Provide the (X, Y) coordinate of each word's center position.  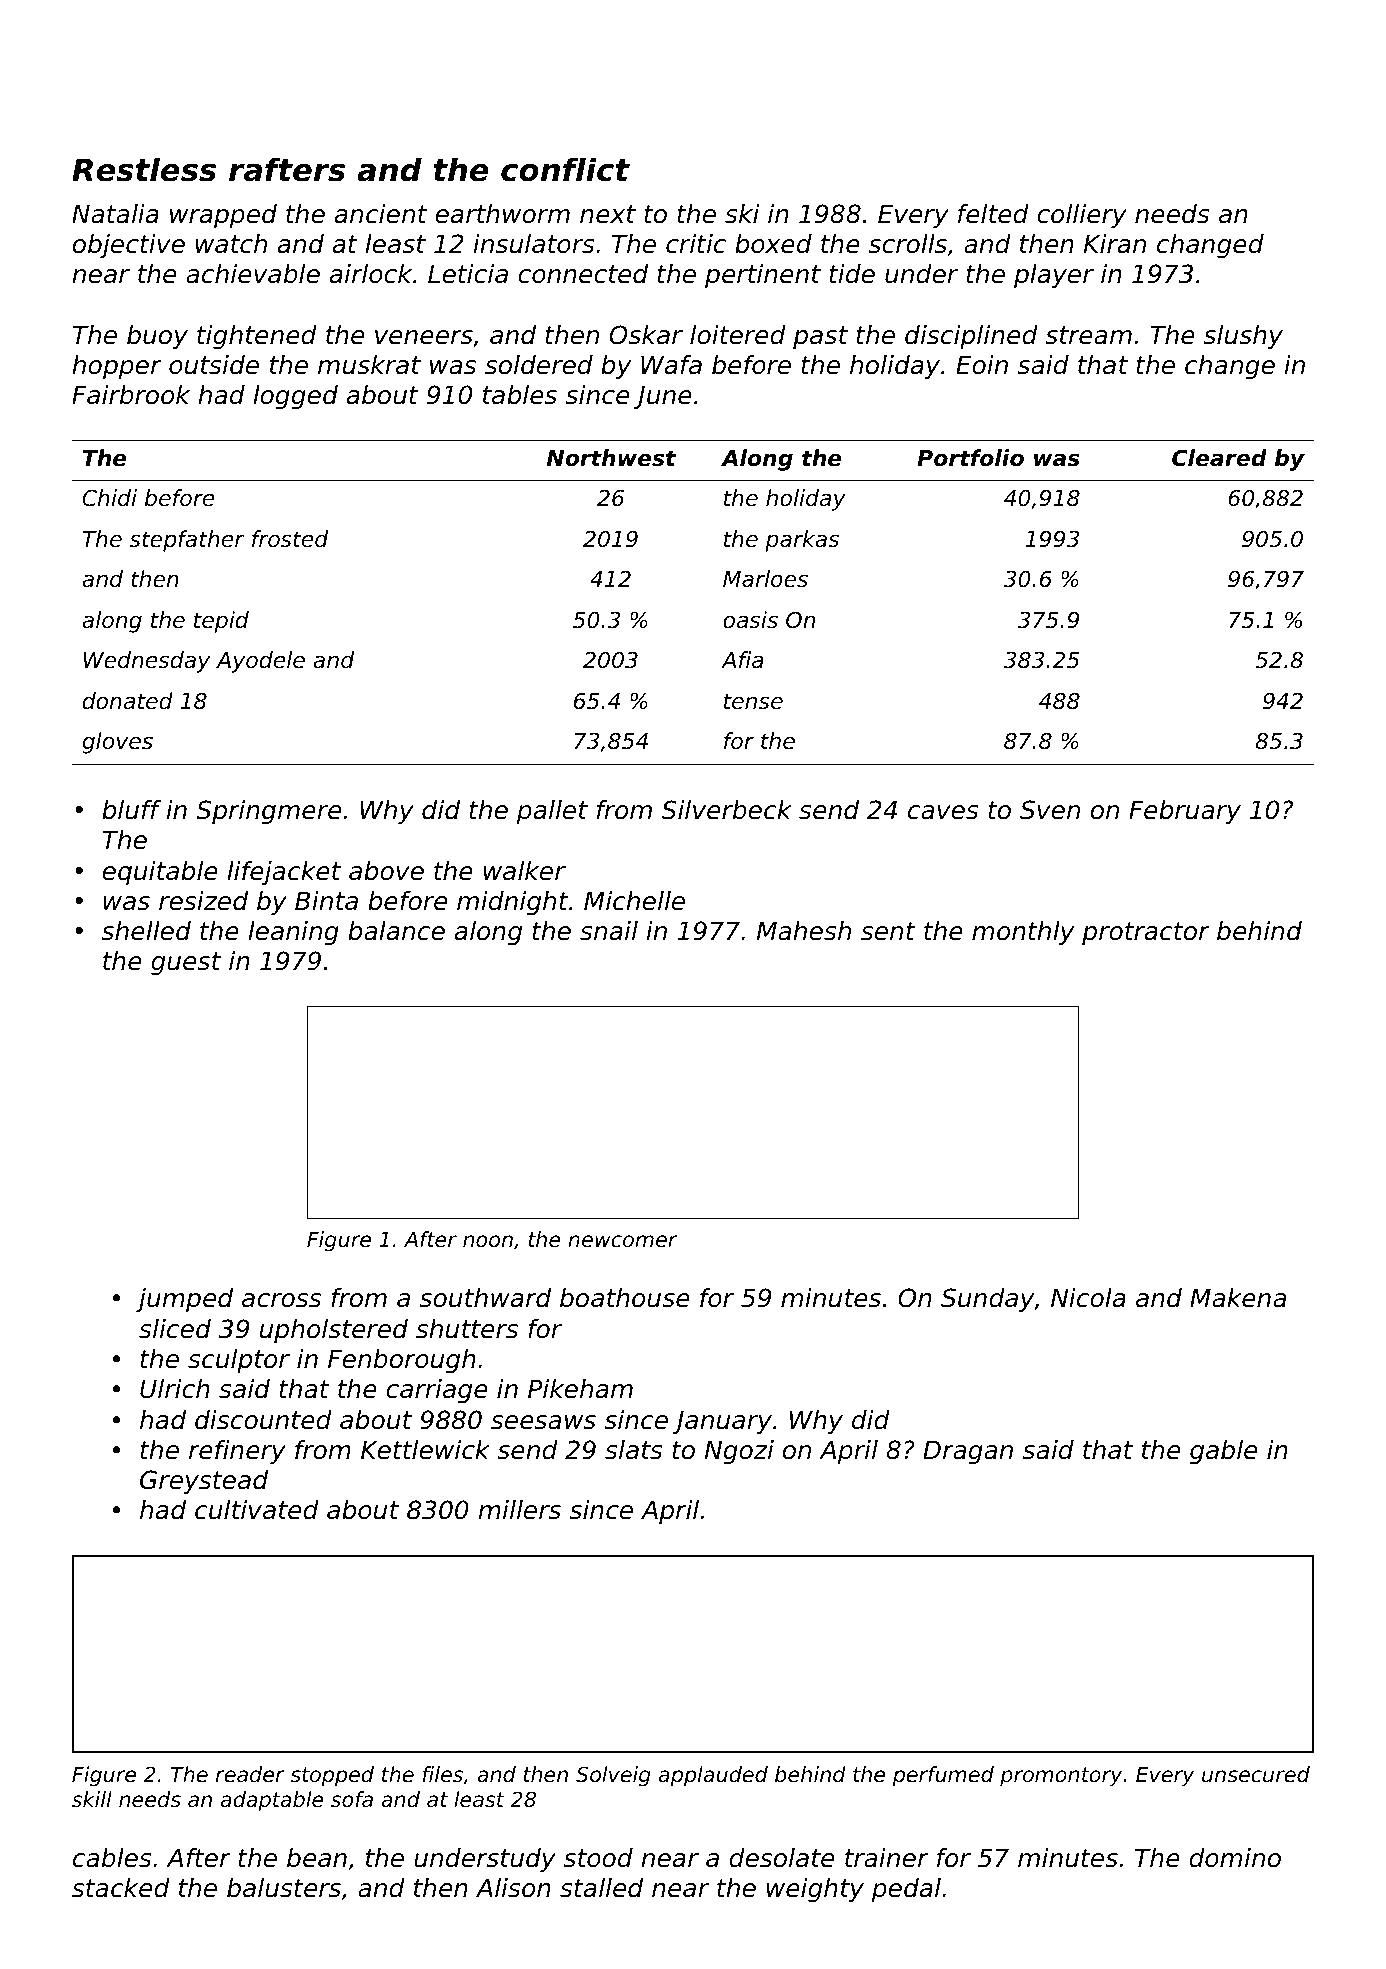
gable (1223, 1452)
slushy (1243, 337)
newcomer (622, 1241)
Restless (144, 169)
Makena (1238, 1298)
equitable (160, 873)
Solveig (613, 1776)
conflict (565, 169)
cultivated (257, 1510)
